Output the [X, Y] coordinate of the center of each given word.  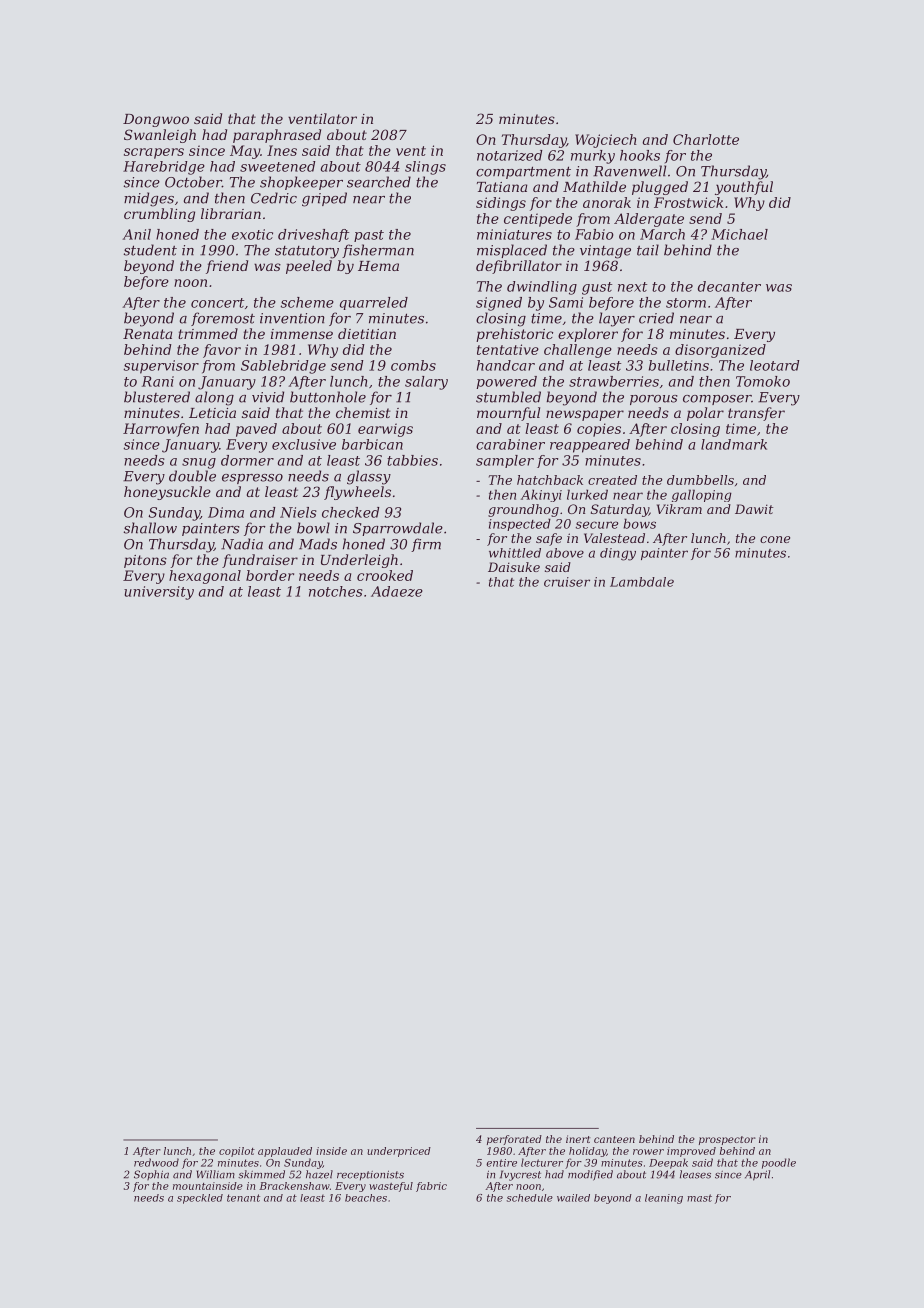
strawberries [614, 381]
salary [426, 383]
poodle [779, 1163]
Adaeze [397, 591]
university [159, 593]
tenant [243, 1198]
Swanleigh [160, 136]
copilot [237, 1152]
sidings [501, 204]
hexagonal [205, 577]
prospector [727, 1140]
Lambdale [642, 582]
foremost [223, 319]
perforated [514, 1140]
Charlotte [706, 139]
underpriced [399, 1152]
